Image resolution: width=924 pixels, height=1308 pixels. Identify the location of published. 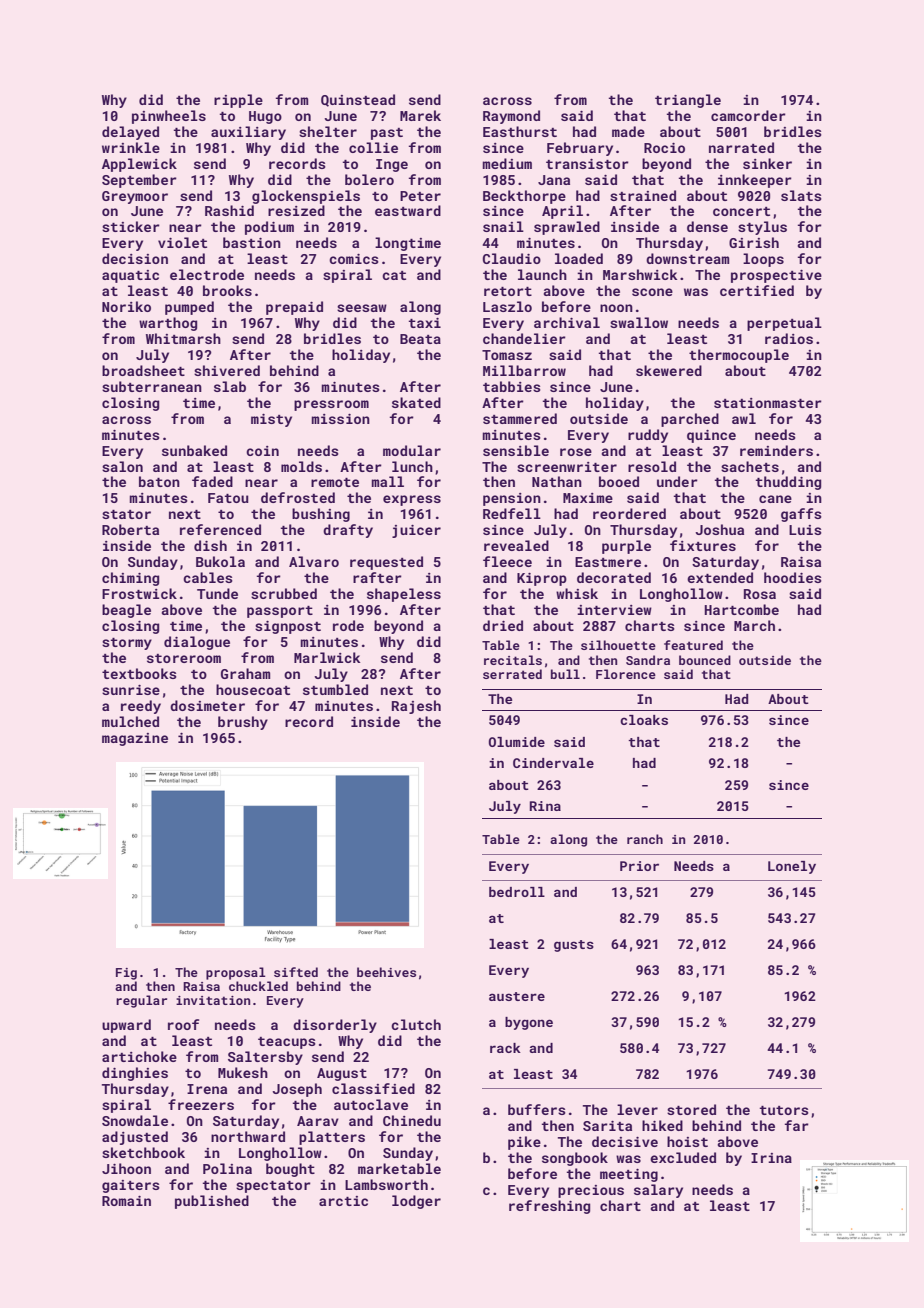
(212, 1202).
